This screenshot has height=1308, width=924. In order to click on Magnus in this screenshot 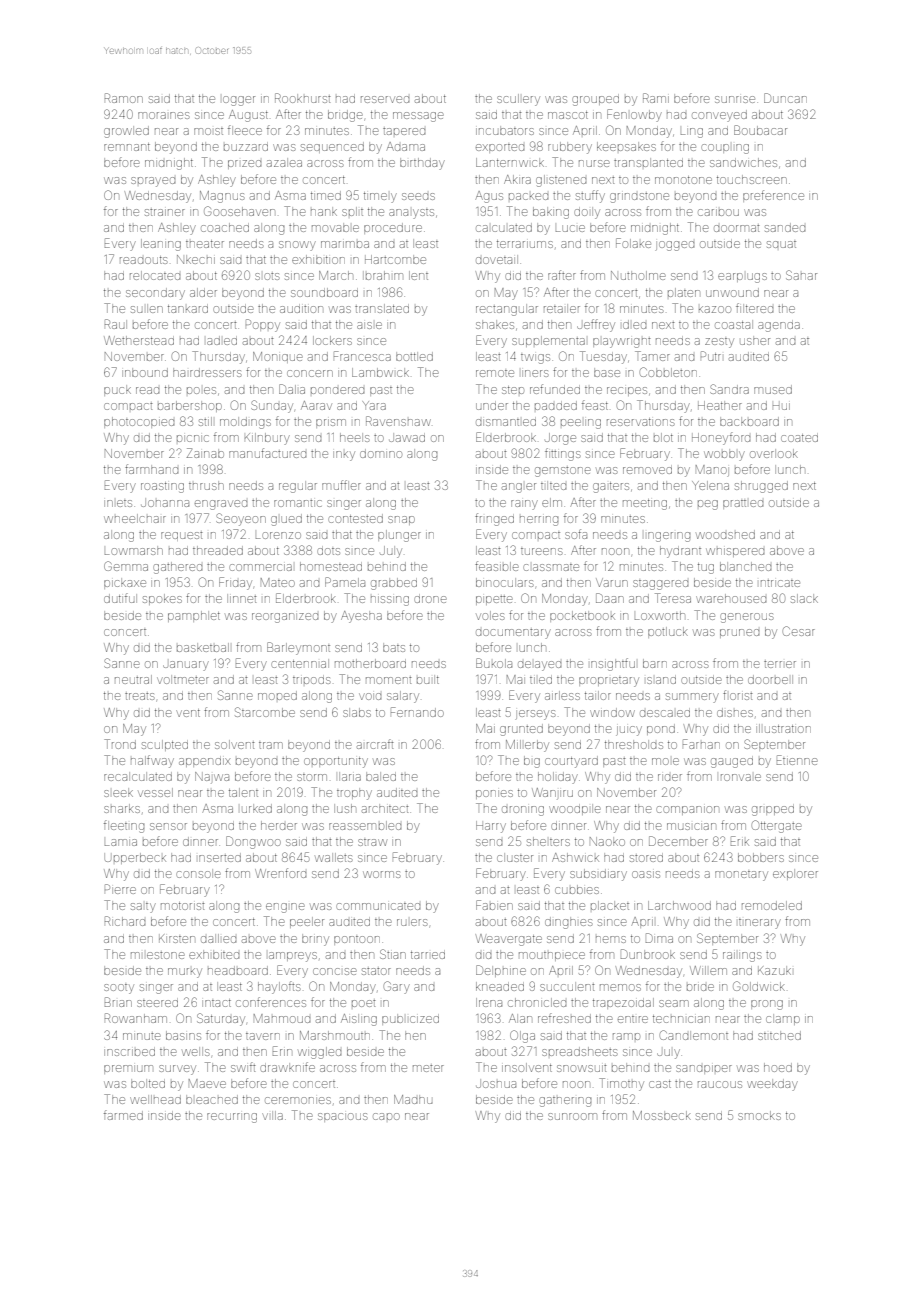, I will do `click(222, 197)`.
